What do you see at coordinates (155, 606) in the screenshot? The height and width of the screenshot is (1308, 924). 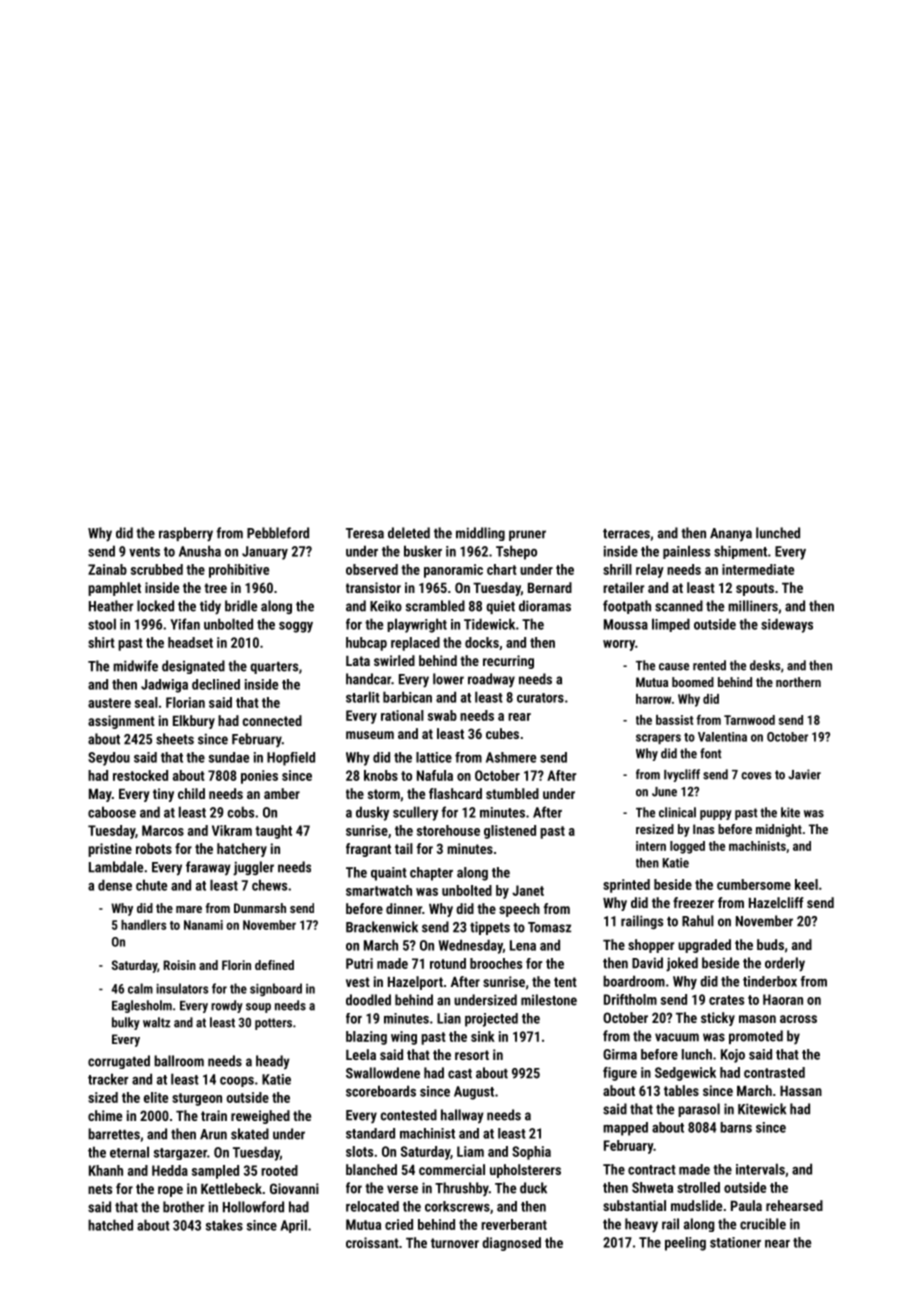 I see `locked` at bounding box center [155, 606].
